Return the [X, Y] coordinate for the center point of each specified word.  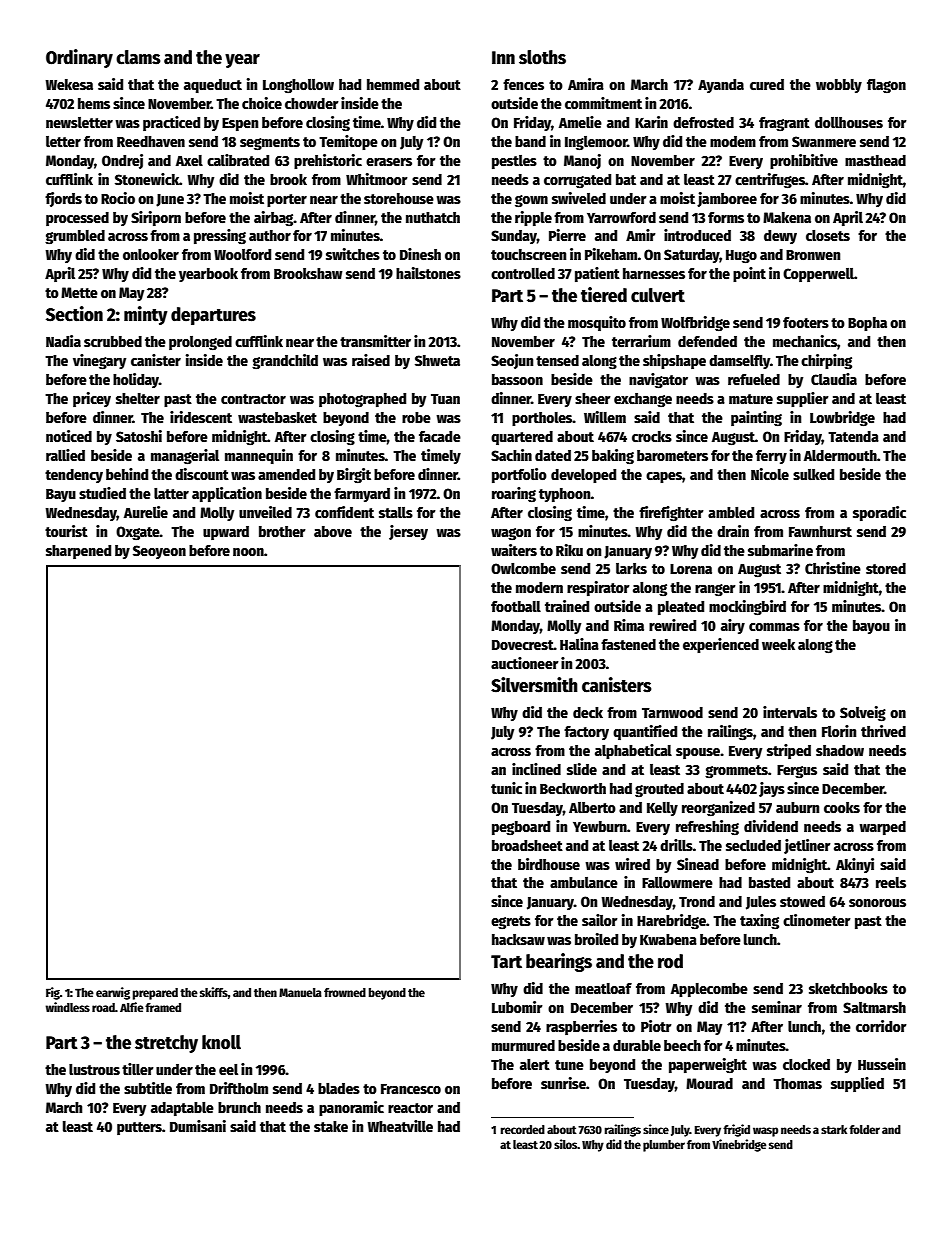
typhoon [565, 495]
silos [566, 1144]
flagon [886, 86]
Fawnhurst [820, 531]
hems [94, 103]
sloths [542, 57]
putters [139, 1128]
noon [248, 552]
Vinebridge [739, 1145]
